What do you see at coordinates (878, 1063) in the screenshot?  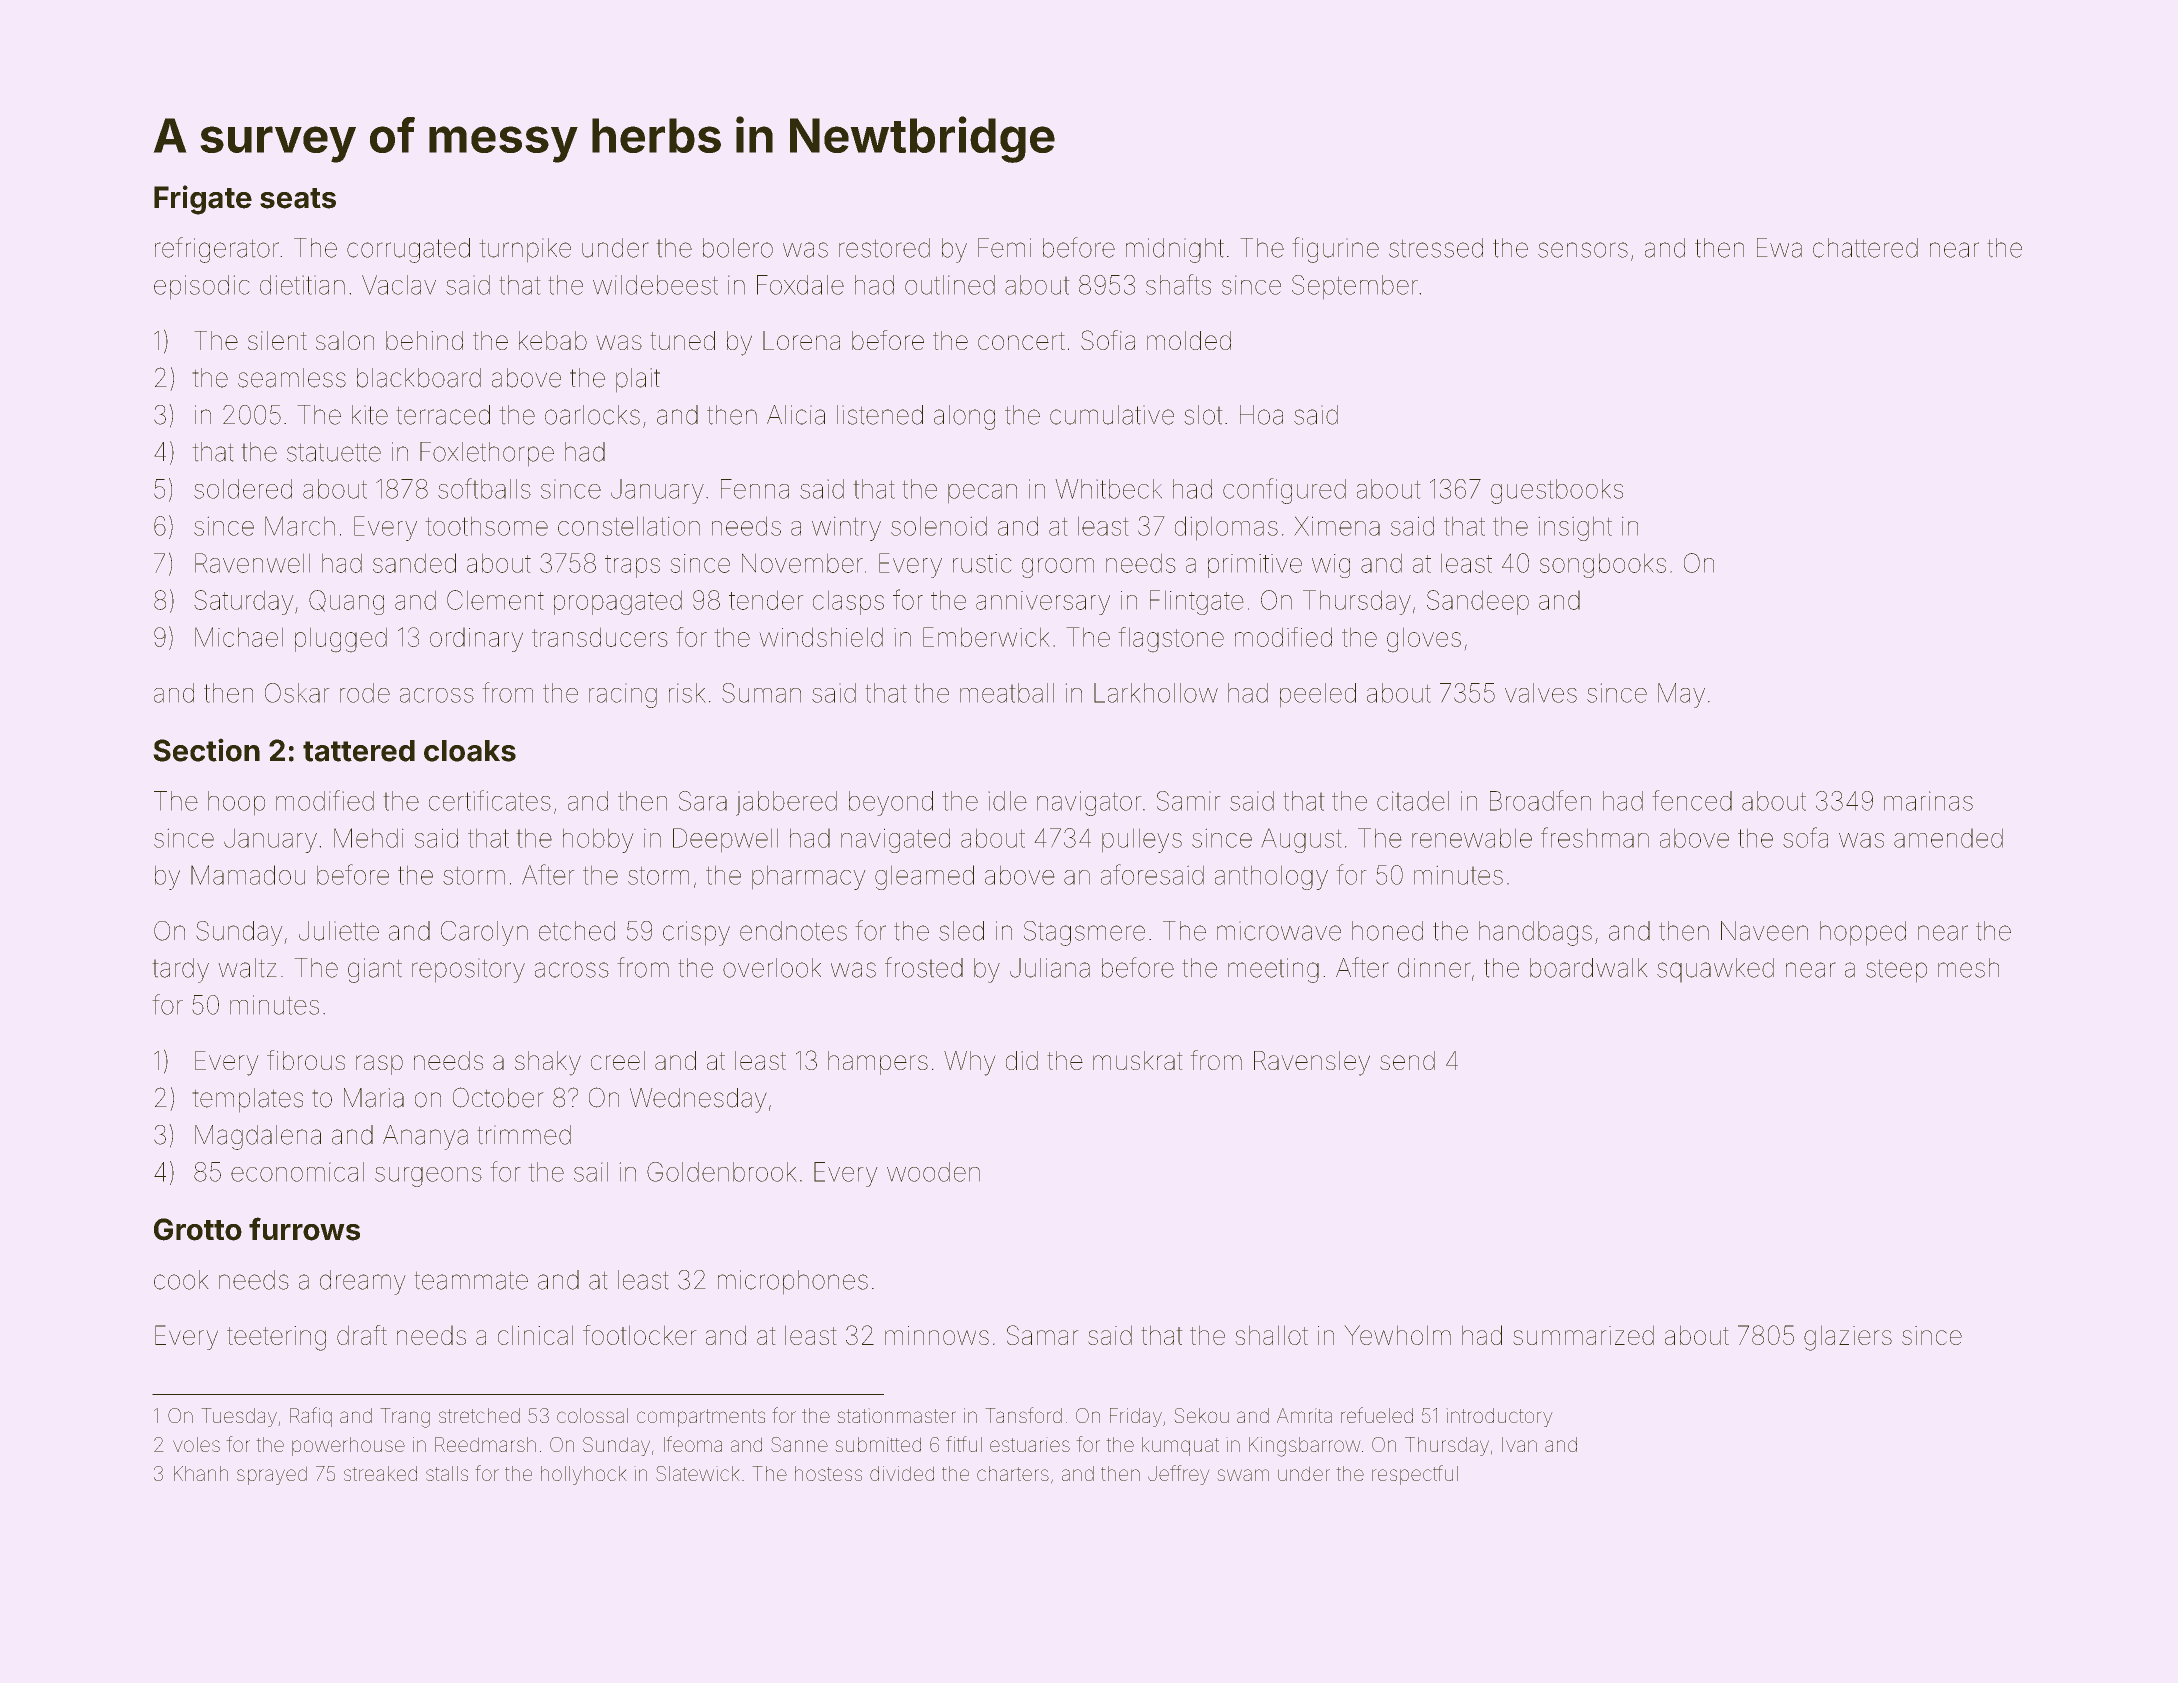 I see `hampers` at bounding box center [878, 1063].
